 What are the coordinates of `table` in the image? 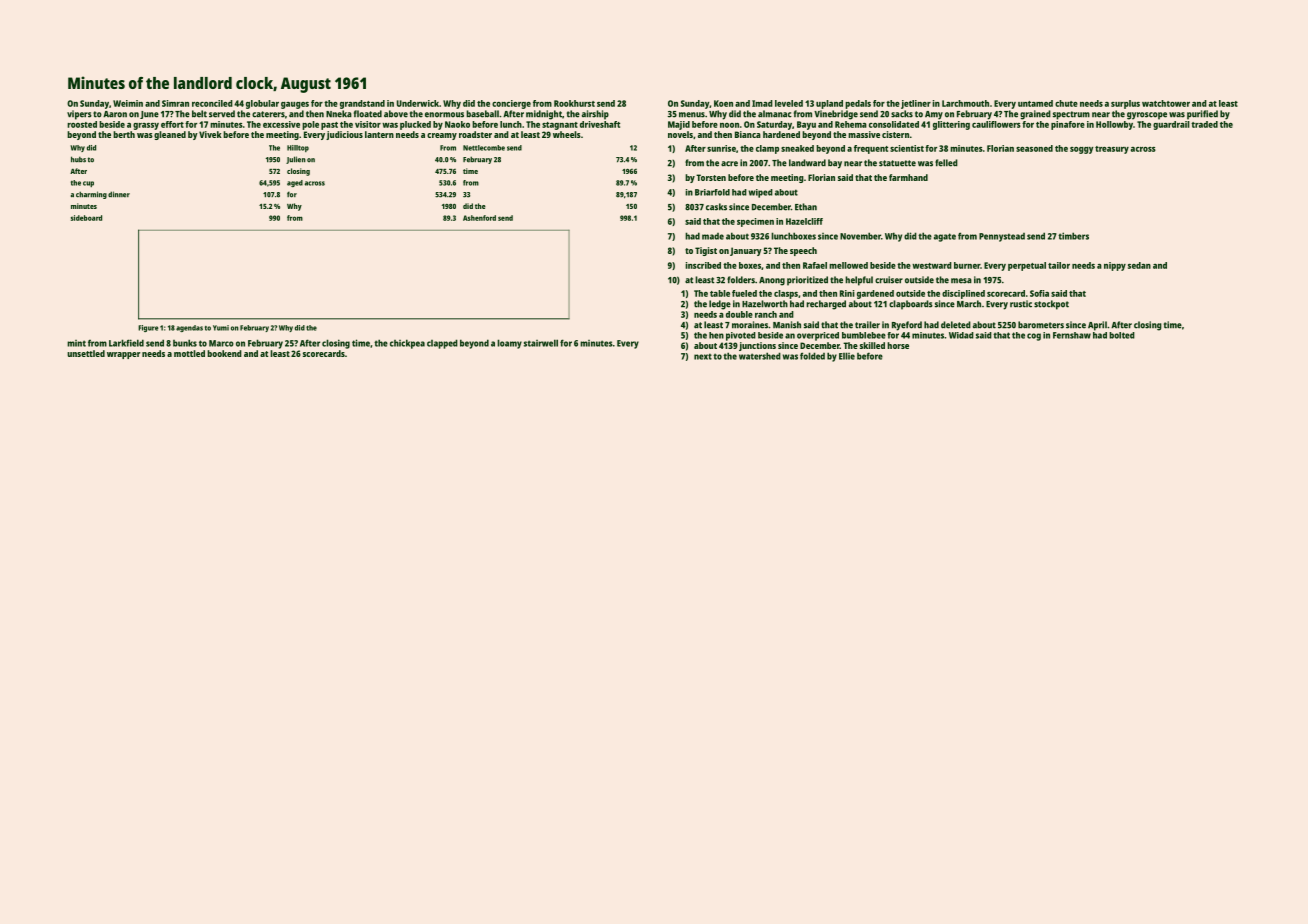 It's located at (720, 293).
